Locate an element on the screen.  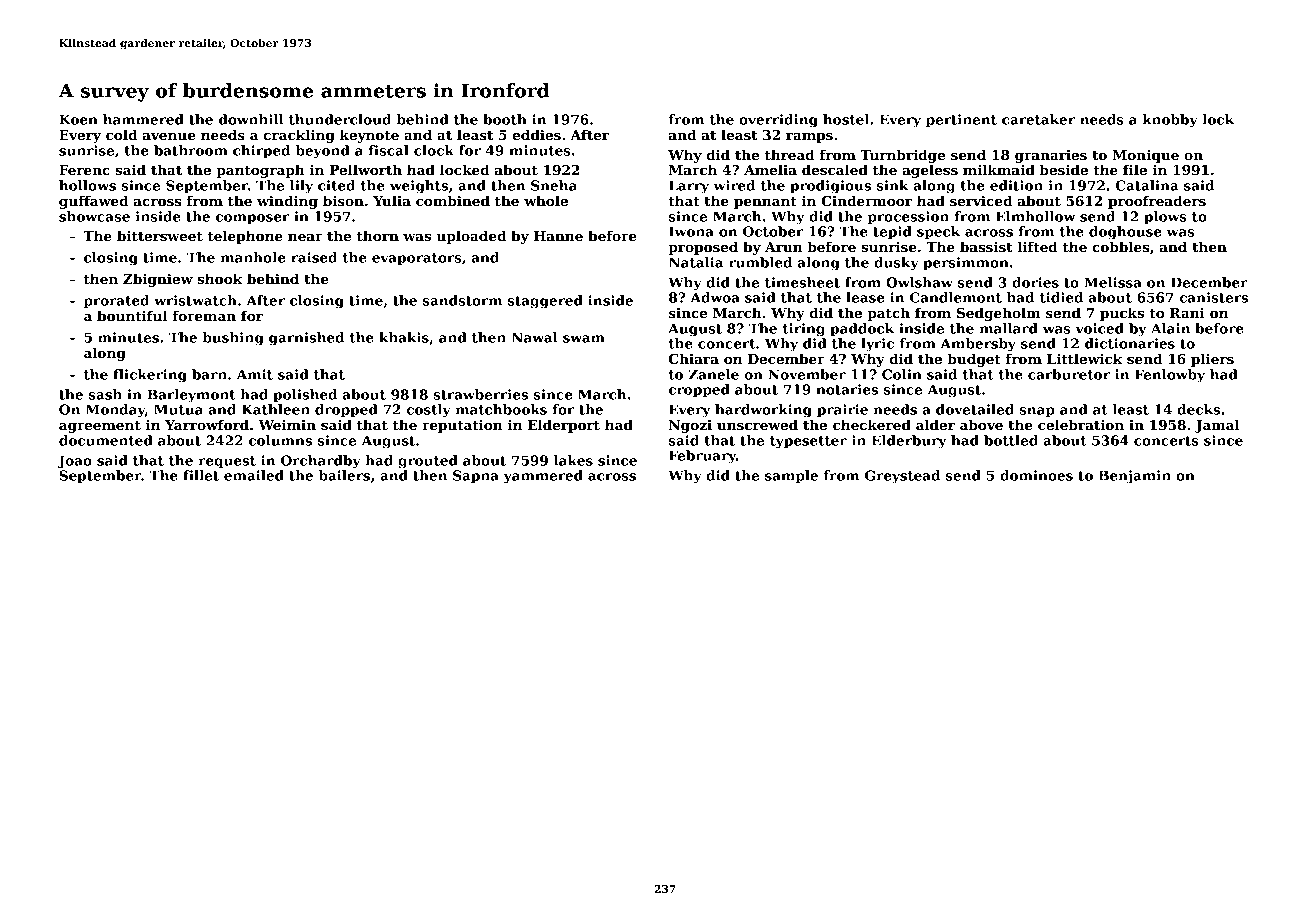
Candlemont is located at coordinates (956, 297).
